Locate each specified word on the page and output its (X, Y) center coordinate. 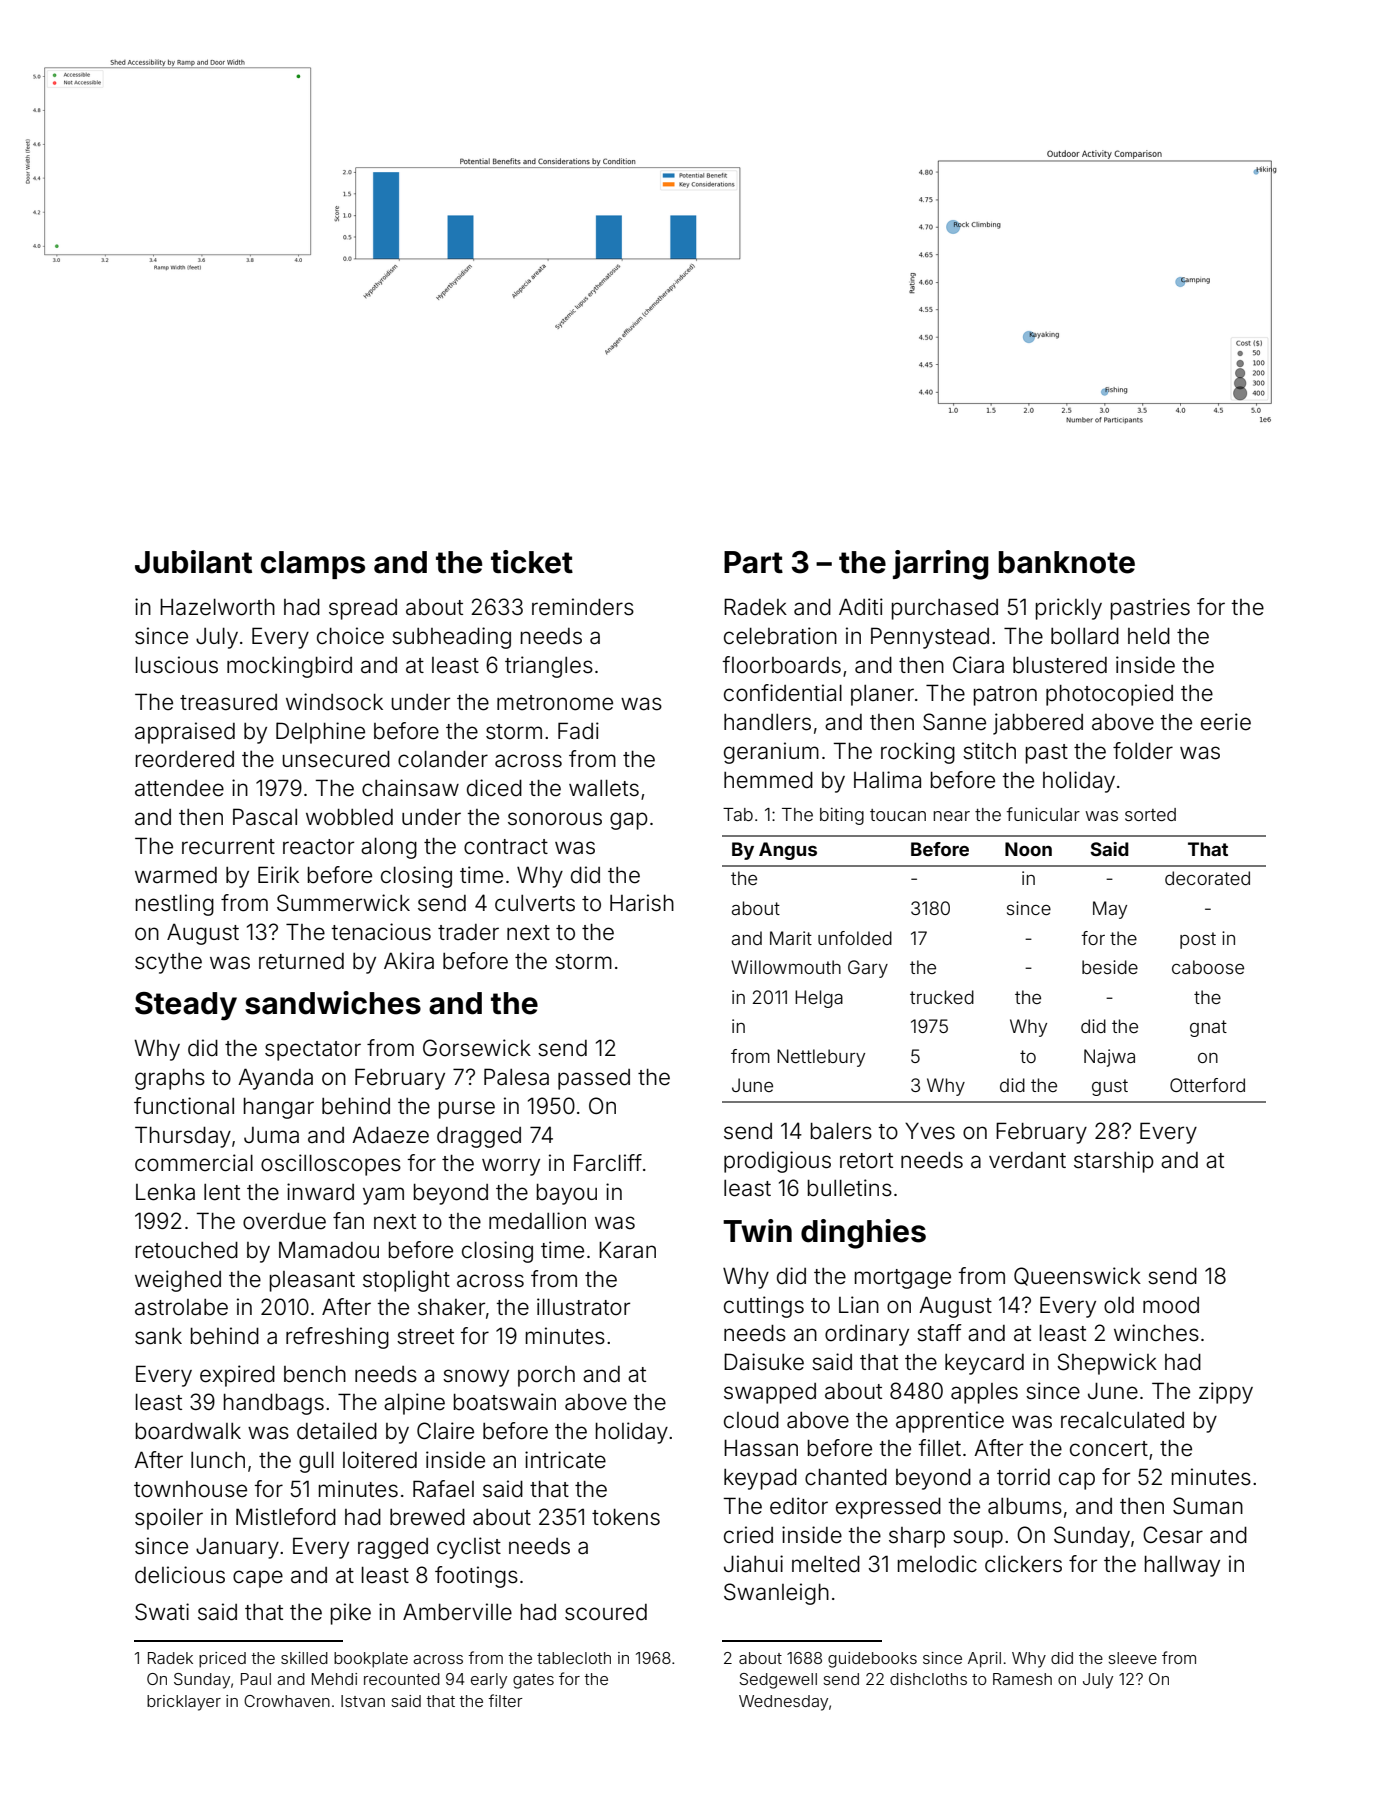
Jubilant (193, 562)
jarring (940, 565)
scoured (606, 1612)
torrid (1023, 1477)
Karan (627, 1250)
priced (222, 1660)
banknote (1067, 562)
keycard (984, 1364)
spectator (313, 1051)
